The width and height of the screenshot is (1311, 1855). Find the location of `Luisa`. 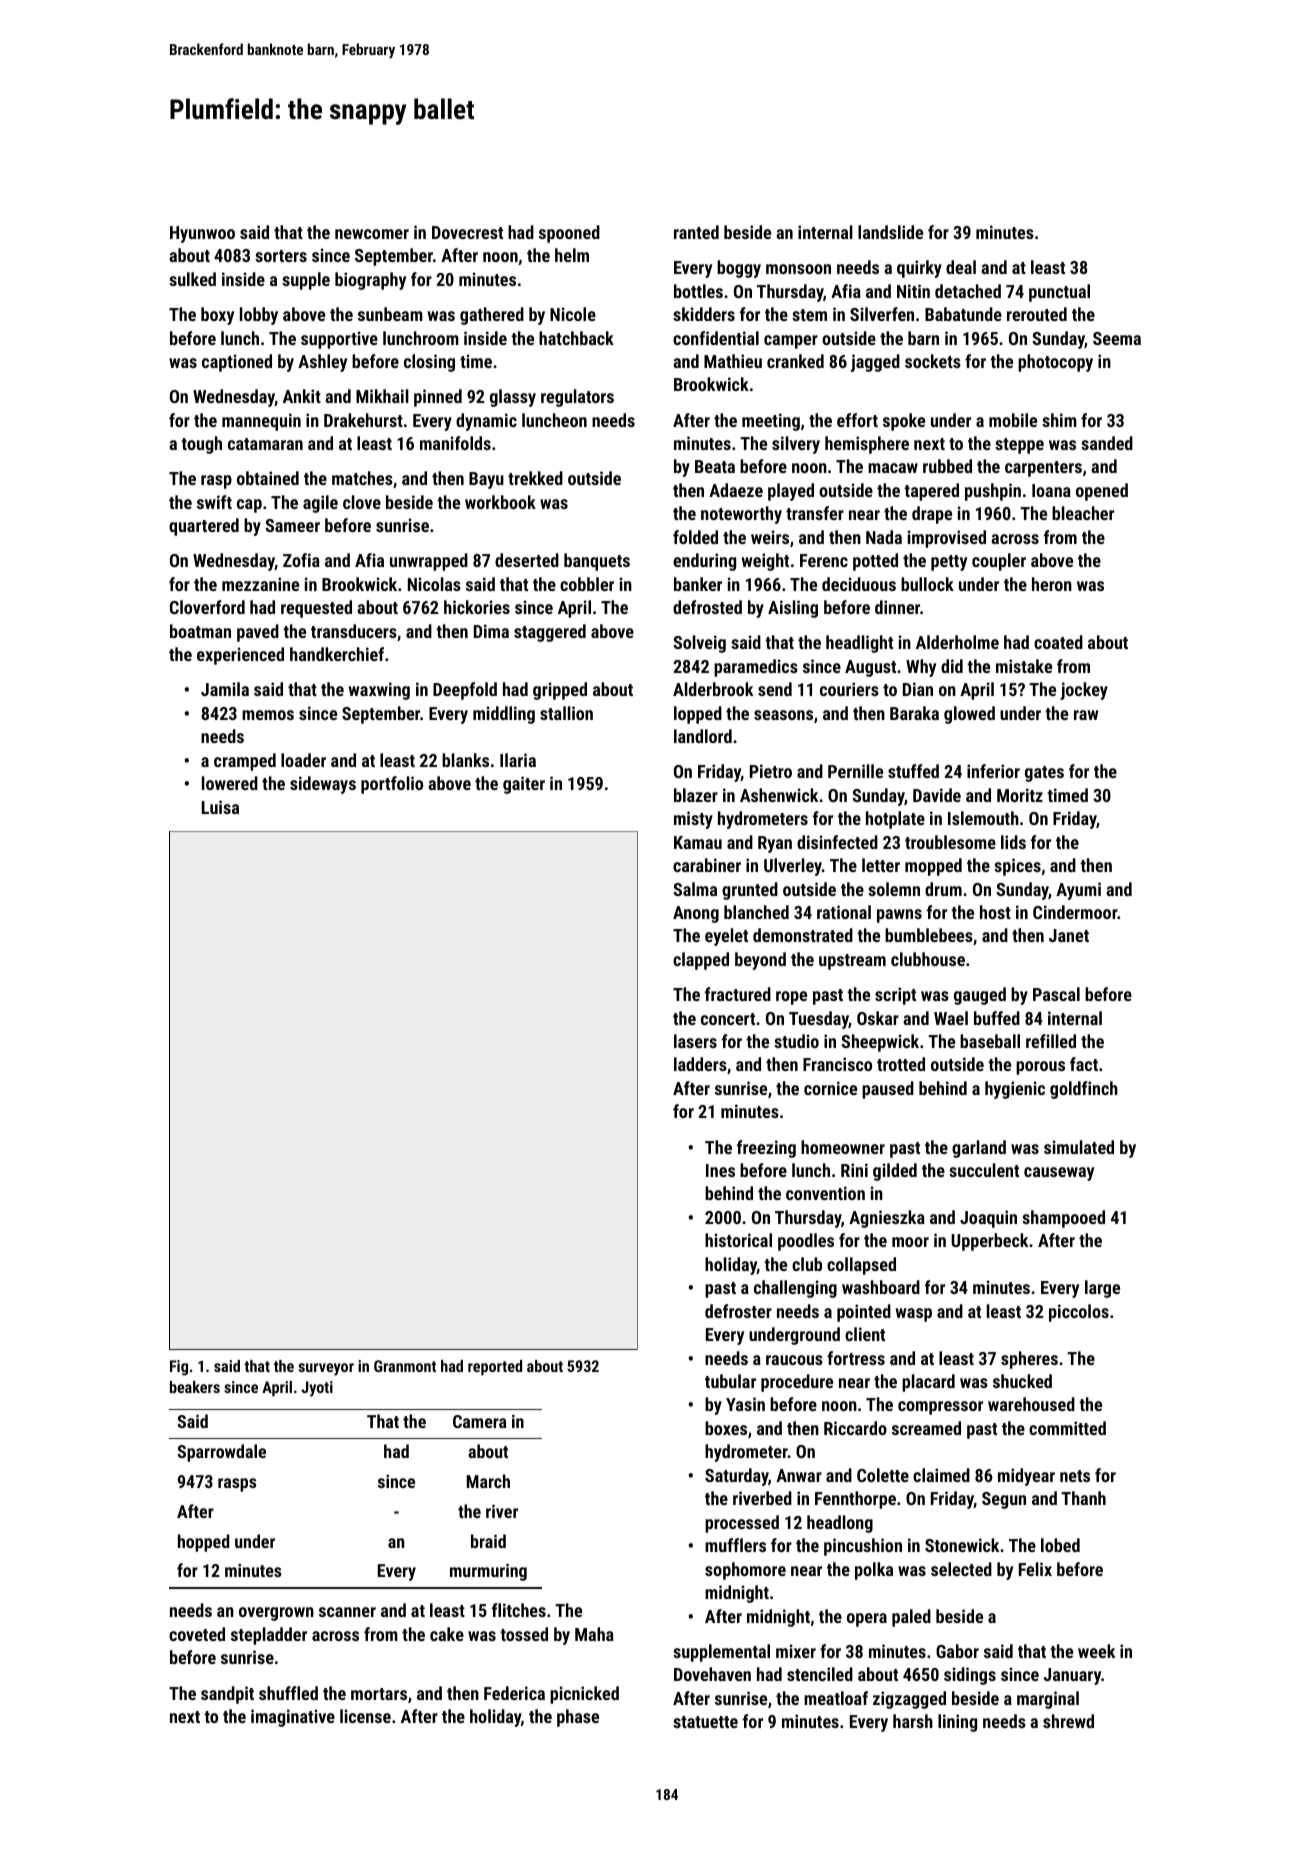

Luisa is located at coordinates (220, 807).
